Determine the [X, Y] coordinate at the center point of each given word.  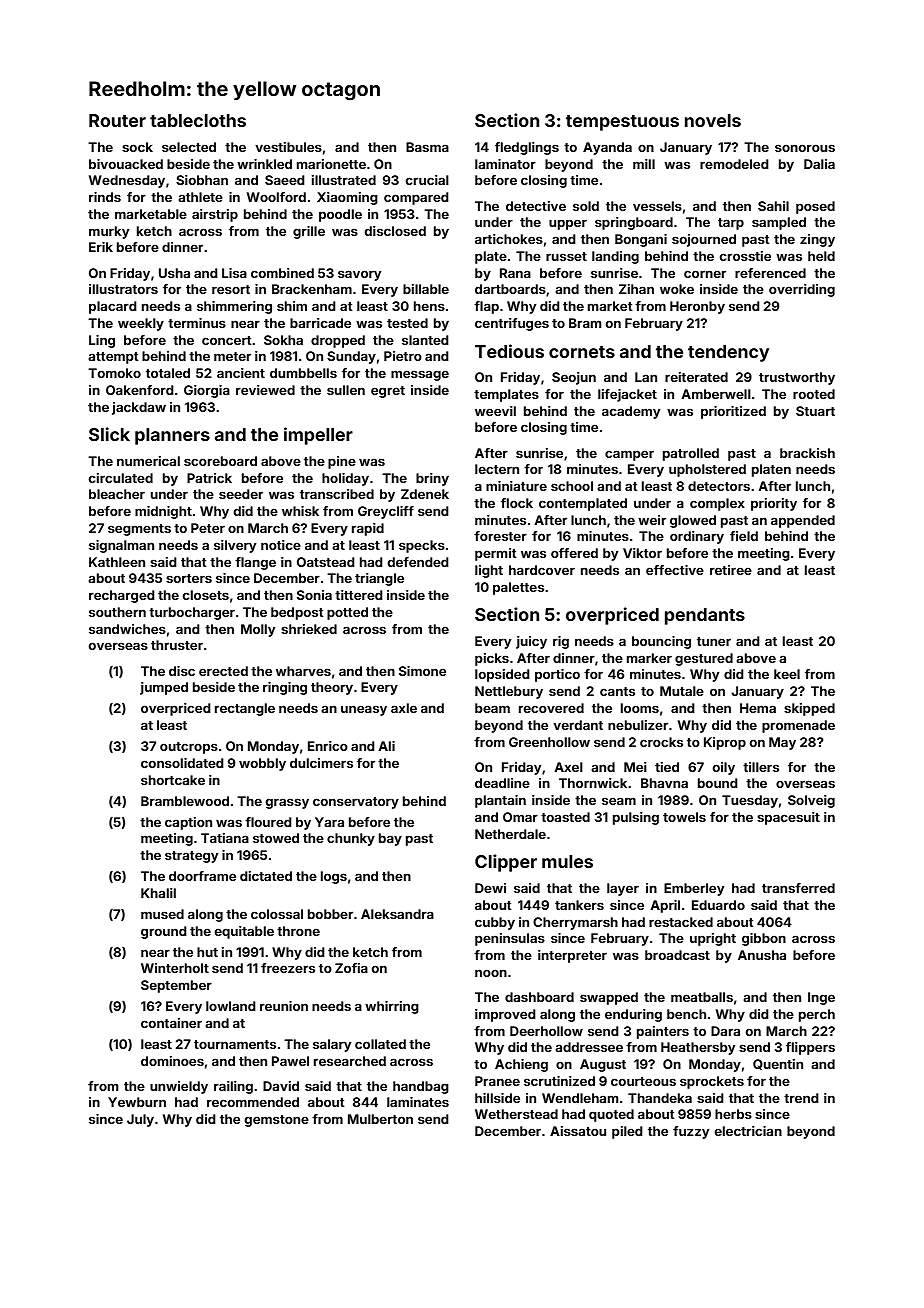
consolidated [182, 763]
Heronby [697, 307]
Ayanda [607, 148]
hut [207, 952]
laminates [418, 1102]
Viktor [642, 553]
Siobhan [202, 180]
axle [404, 708]
